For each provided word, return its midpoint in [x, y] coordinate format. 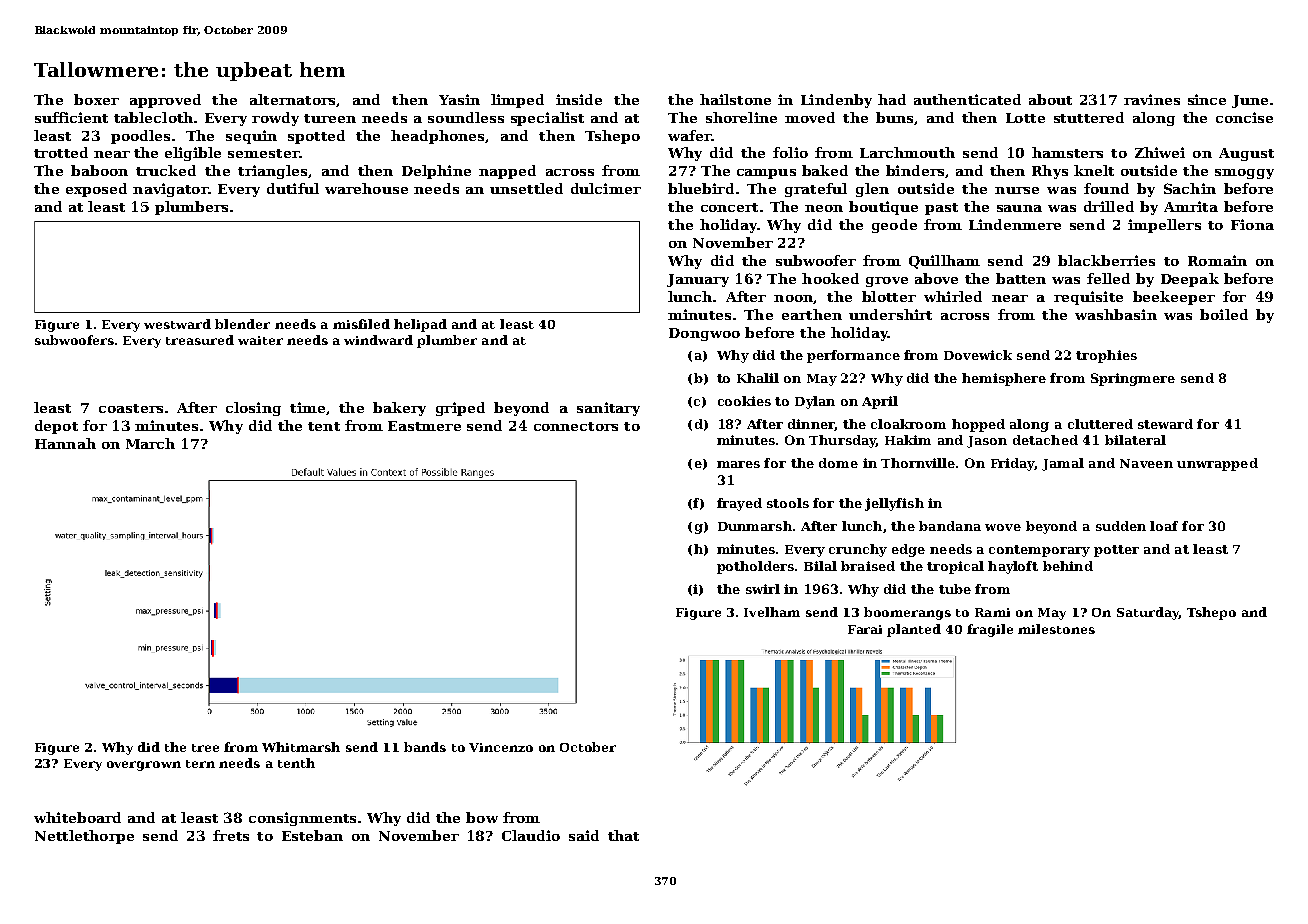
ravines [1152, 99]
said [584, 835]
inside [579, 99]
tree [205, 748]
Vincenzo [501, 747]
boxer [96, 99]
